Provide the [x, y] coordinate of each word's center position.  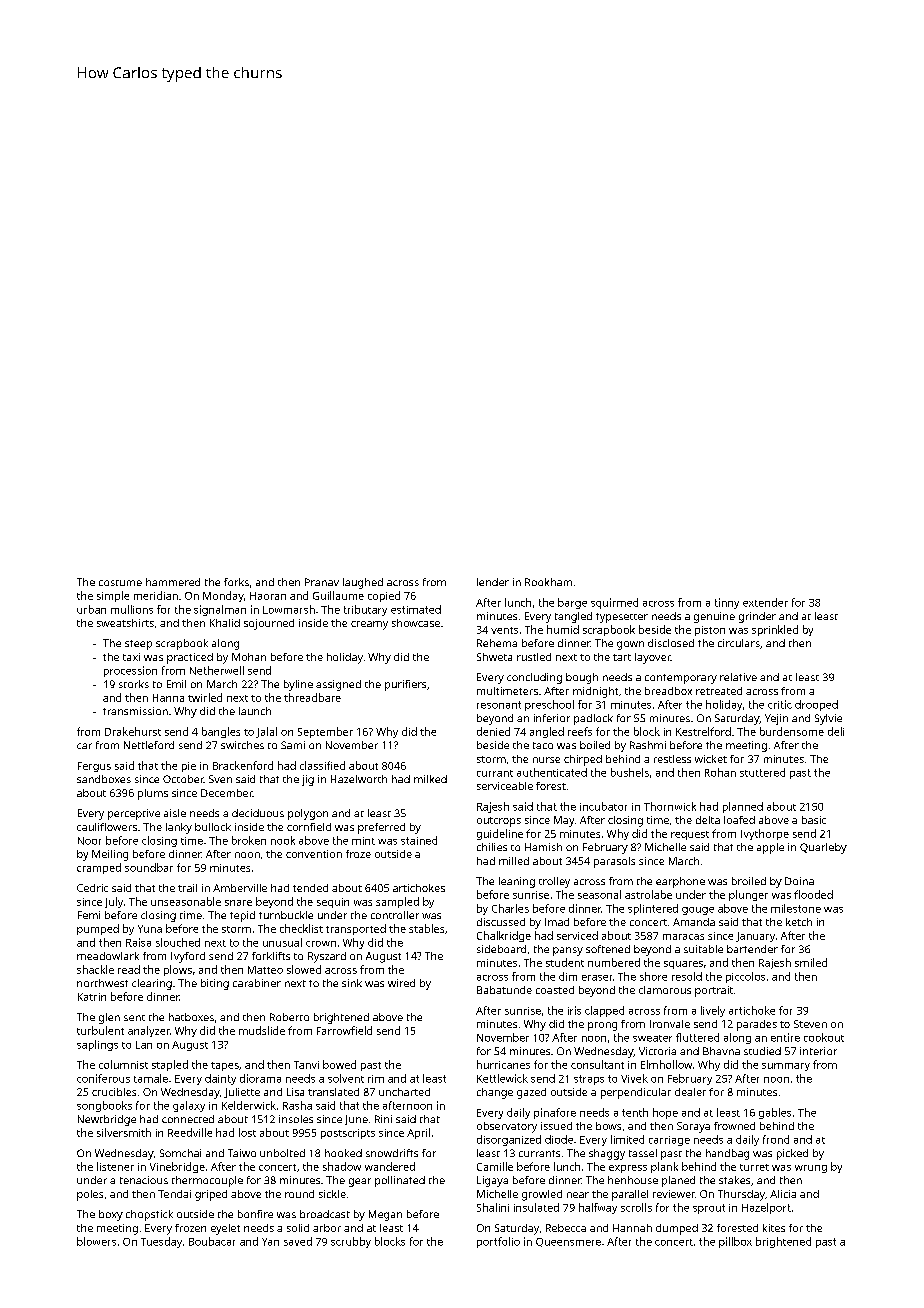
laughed [363, 583]
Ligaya [492, 1181]
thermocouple [207, 1181]
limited [627, 1139]
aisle [175, 813]
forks [236, 582]
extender [765, 602]
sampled [397, 902]
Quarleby [823, 848]
